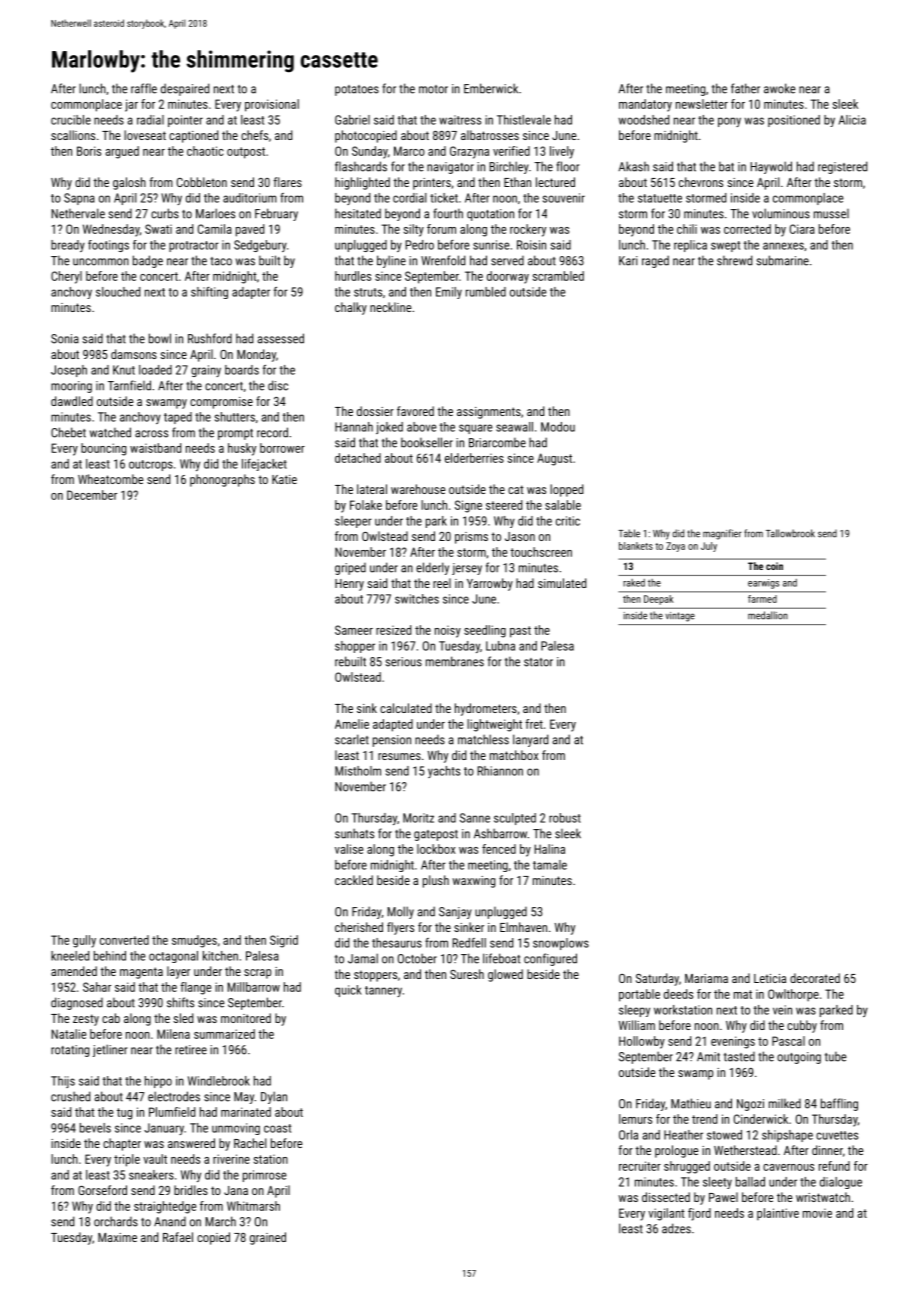 The height and width of the page is (1308, 924). What do you see at coordinates (831, 214) in the page?
I see `mussel` at bounding box center [831, 214].
